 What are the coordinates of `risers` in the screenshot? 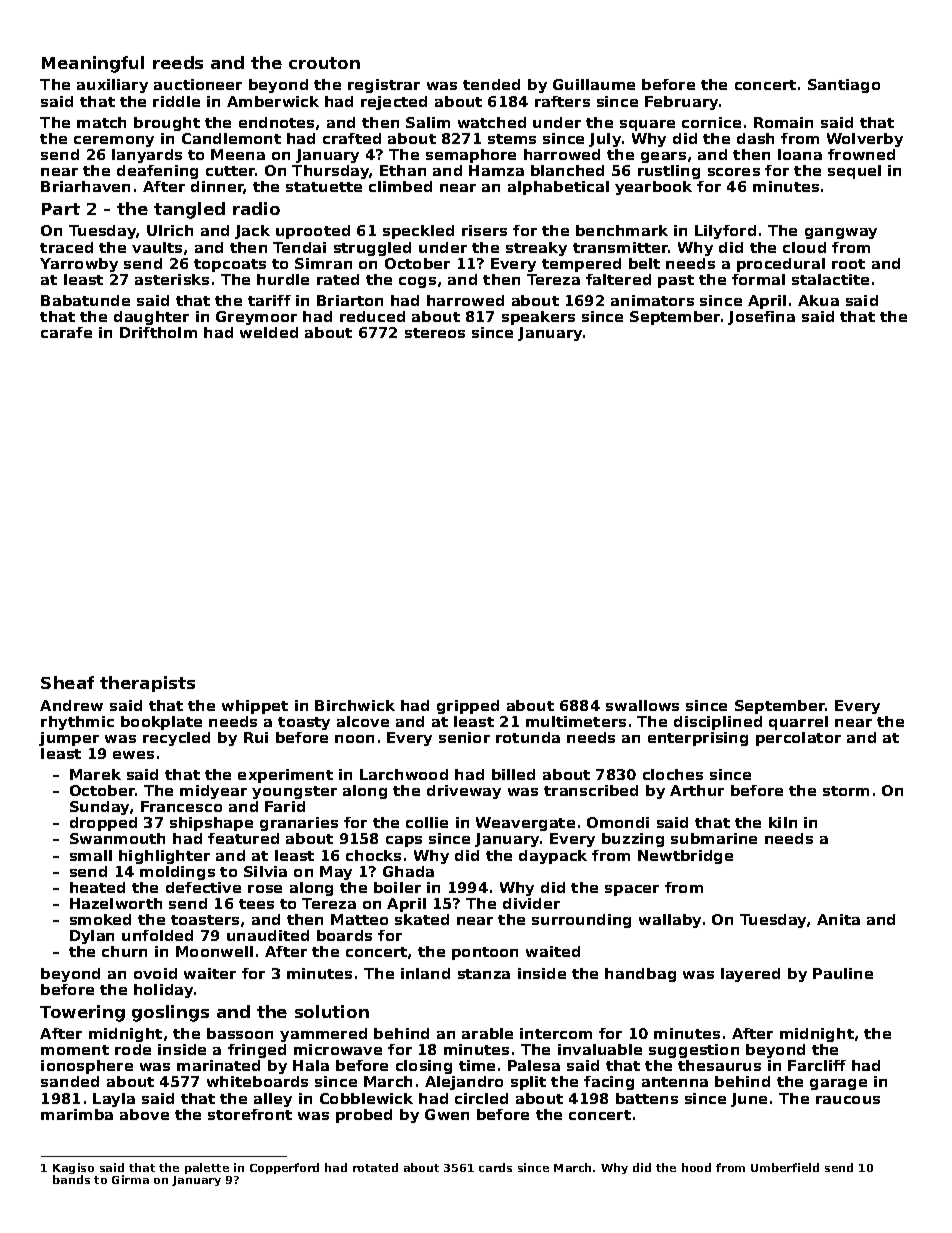 It's located at (484, 230).
